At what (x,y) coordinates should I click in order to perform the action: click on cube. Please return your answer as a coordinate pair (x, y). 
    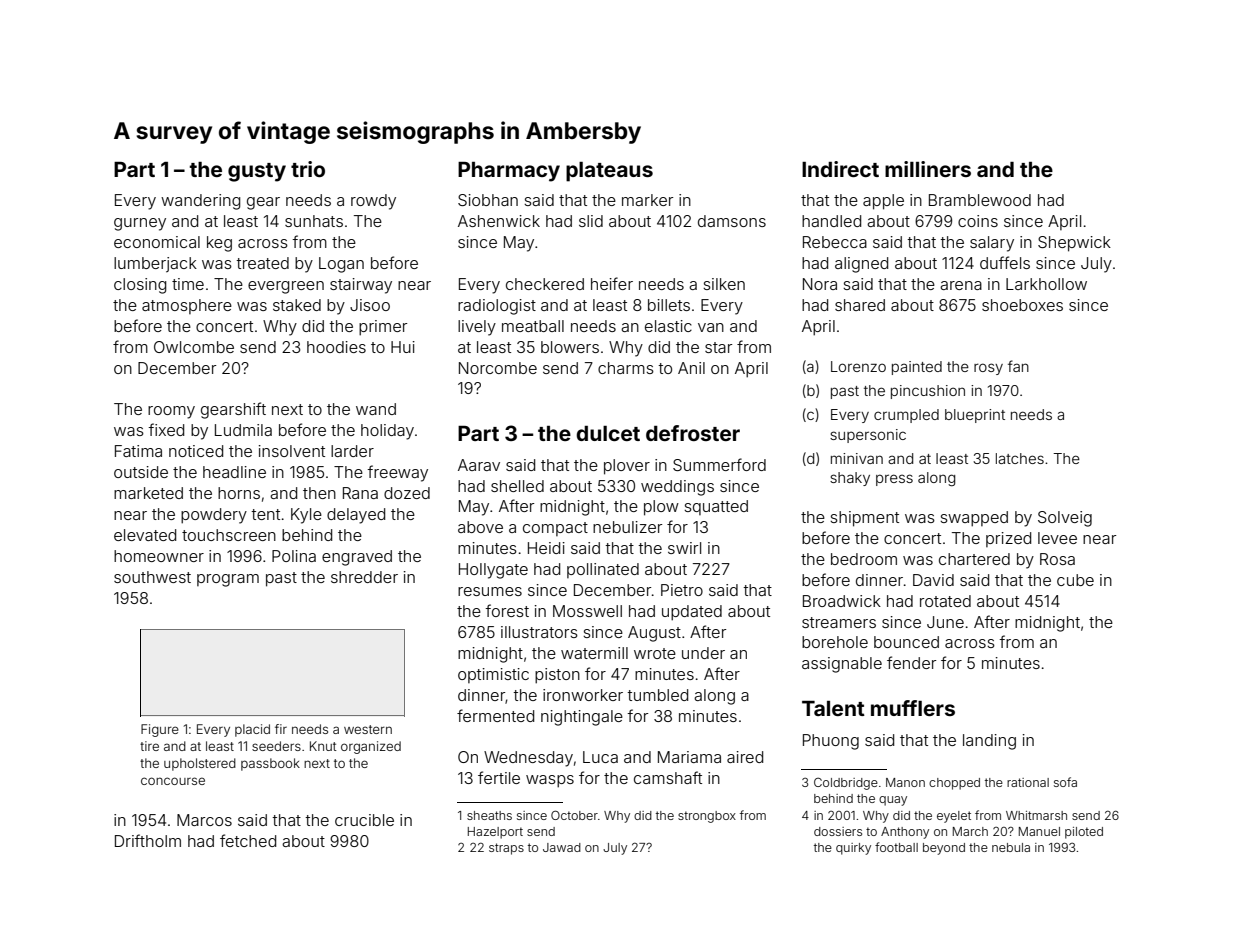
    Looking at the image, I should click on (1075, 580).
